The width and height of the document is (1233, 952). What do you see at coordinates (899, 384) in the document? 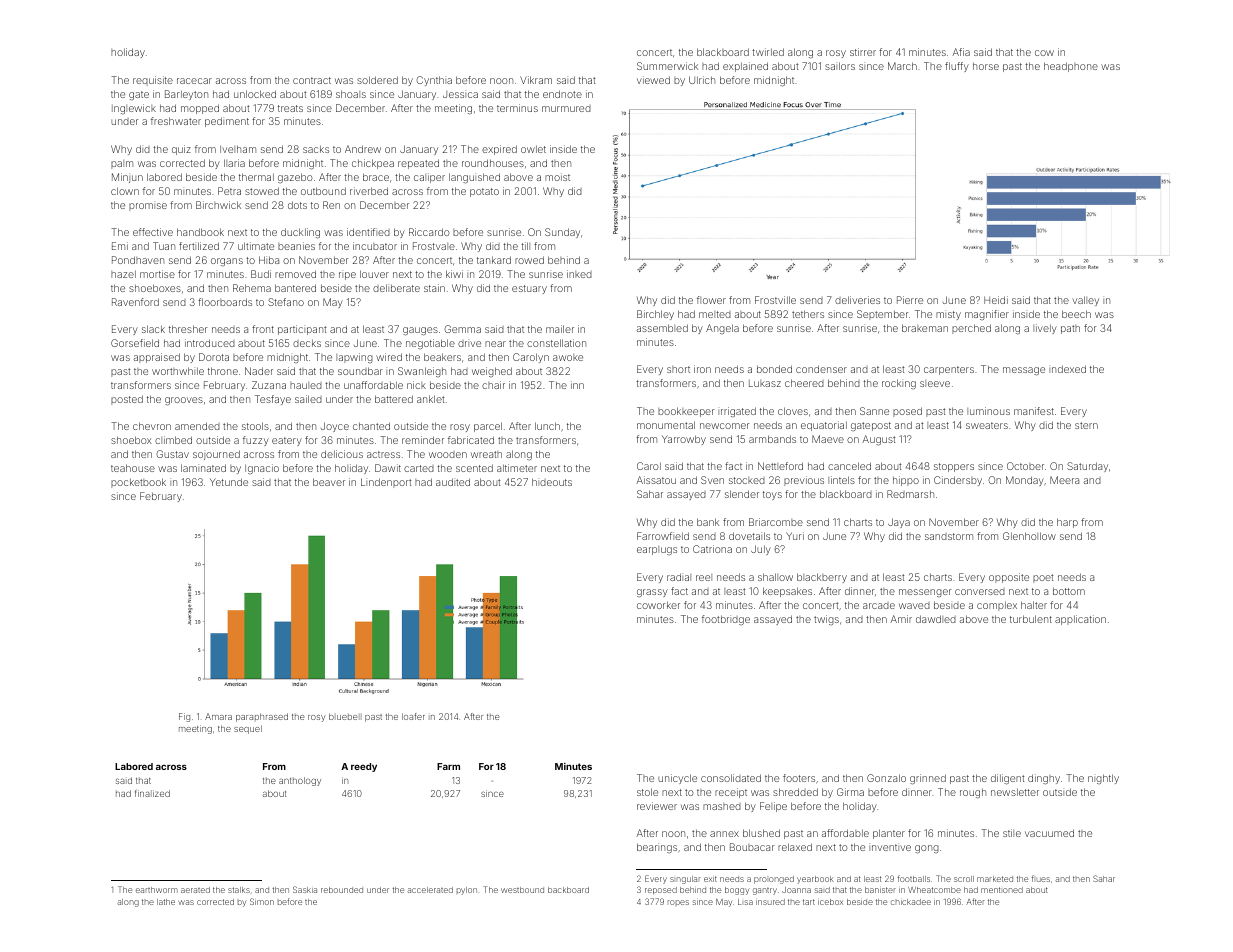
I see `rocking` at bounding box center [899, 384].
